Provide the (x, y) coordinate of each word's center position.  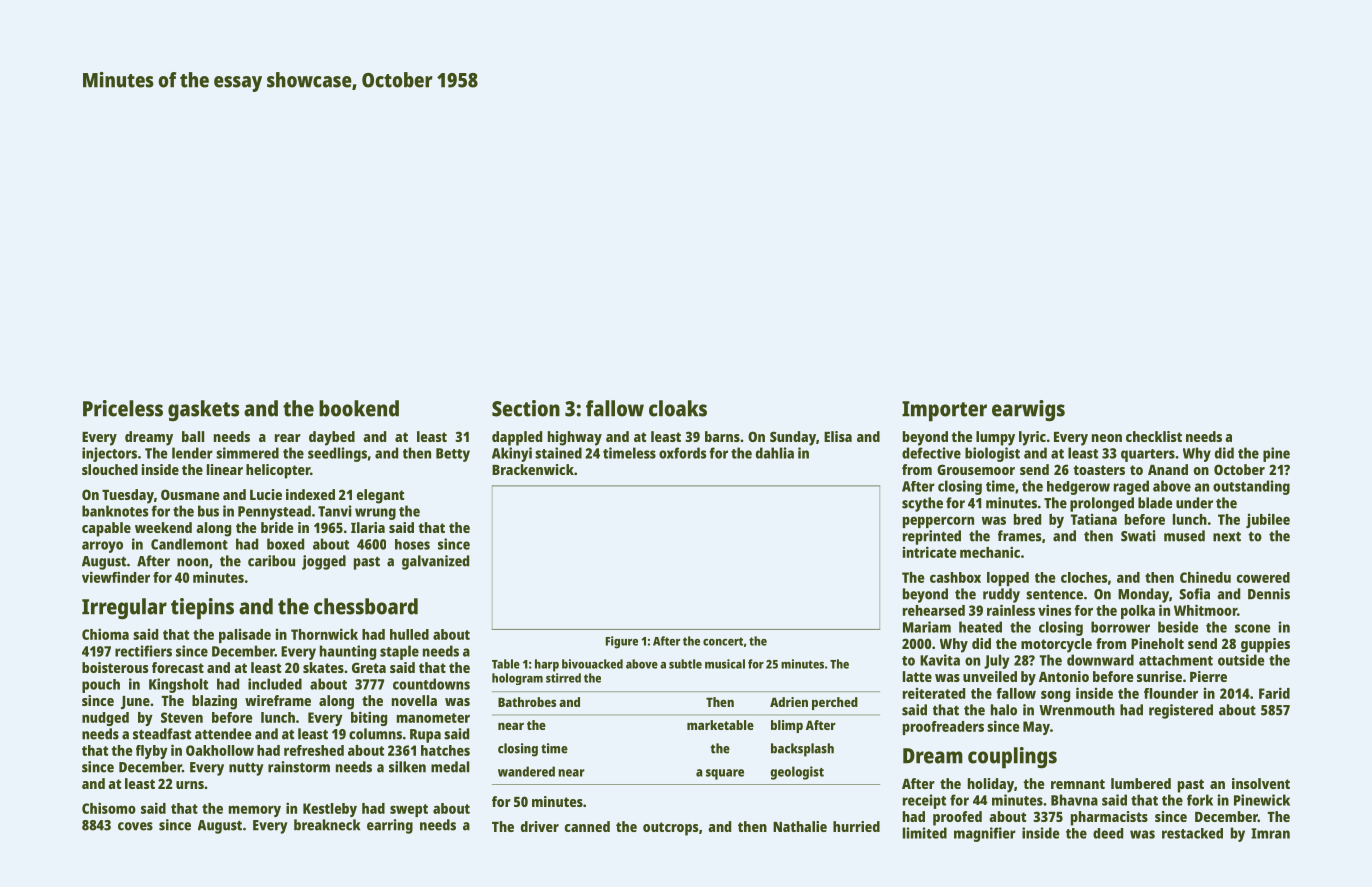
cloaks (678, 408)
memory (255, 811)
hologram (517, 679)
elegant (380, 496)
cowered (1263, 577)
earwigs (1028, 411)
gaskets (203, 411)
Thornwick (324, 634)
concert (723, 641)
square (725, 774)
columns (375, 734)
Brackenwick (533, 469)
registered (1181, 711)
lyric (1032, 438)
